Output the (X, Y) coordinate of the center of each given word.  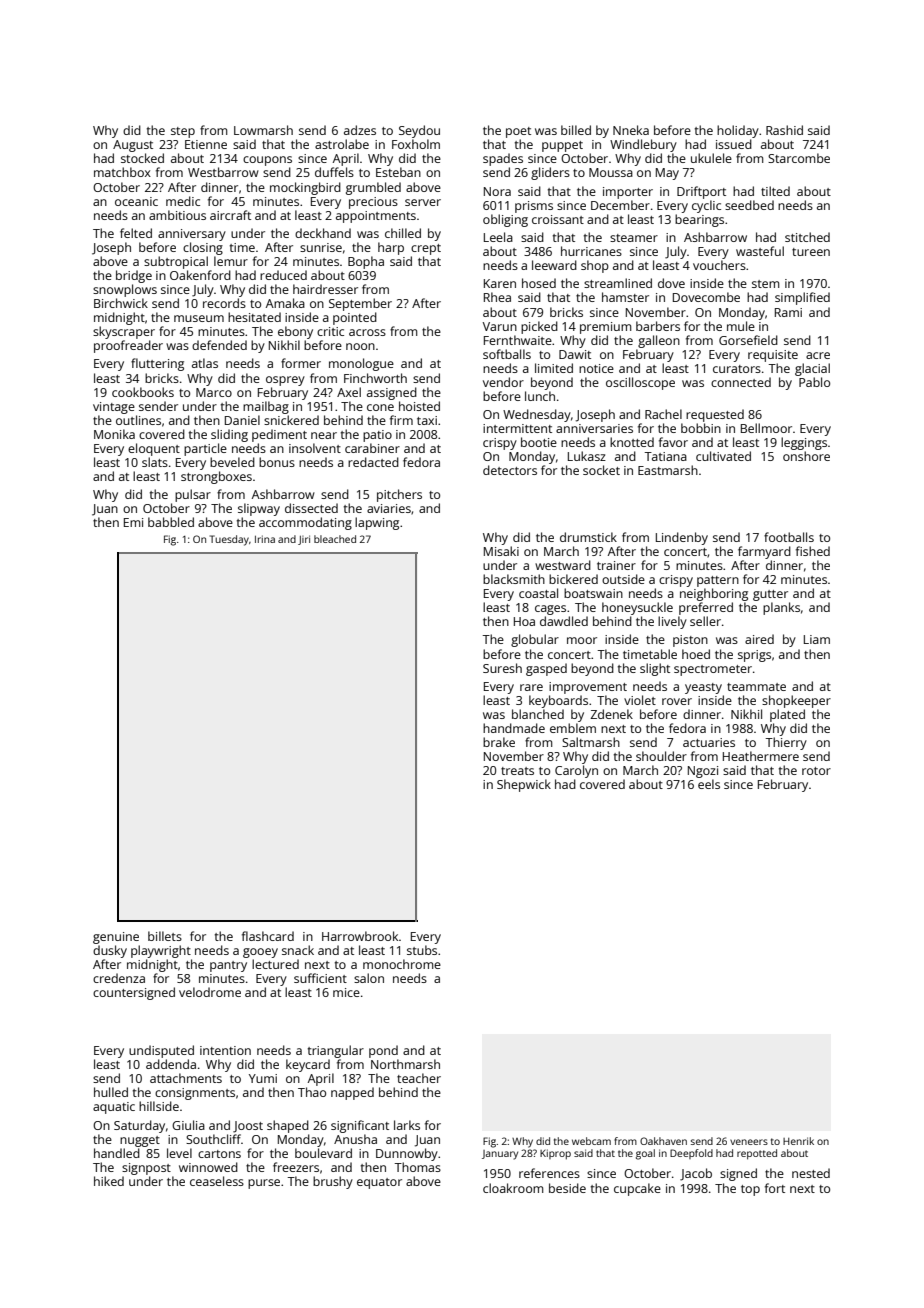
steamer (634, 238)
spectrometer (713, 670)
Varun (500, 326)
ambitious (177, 215)
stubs (422, 950)
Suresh (502, 668)
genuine (116, 938)
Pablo (814, 382)
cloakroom (513, 1188)
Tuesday (229, 540)
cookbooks (143, 392)
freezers (296, 1167)
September (360, 304)
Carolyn (576, 771)
